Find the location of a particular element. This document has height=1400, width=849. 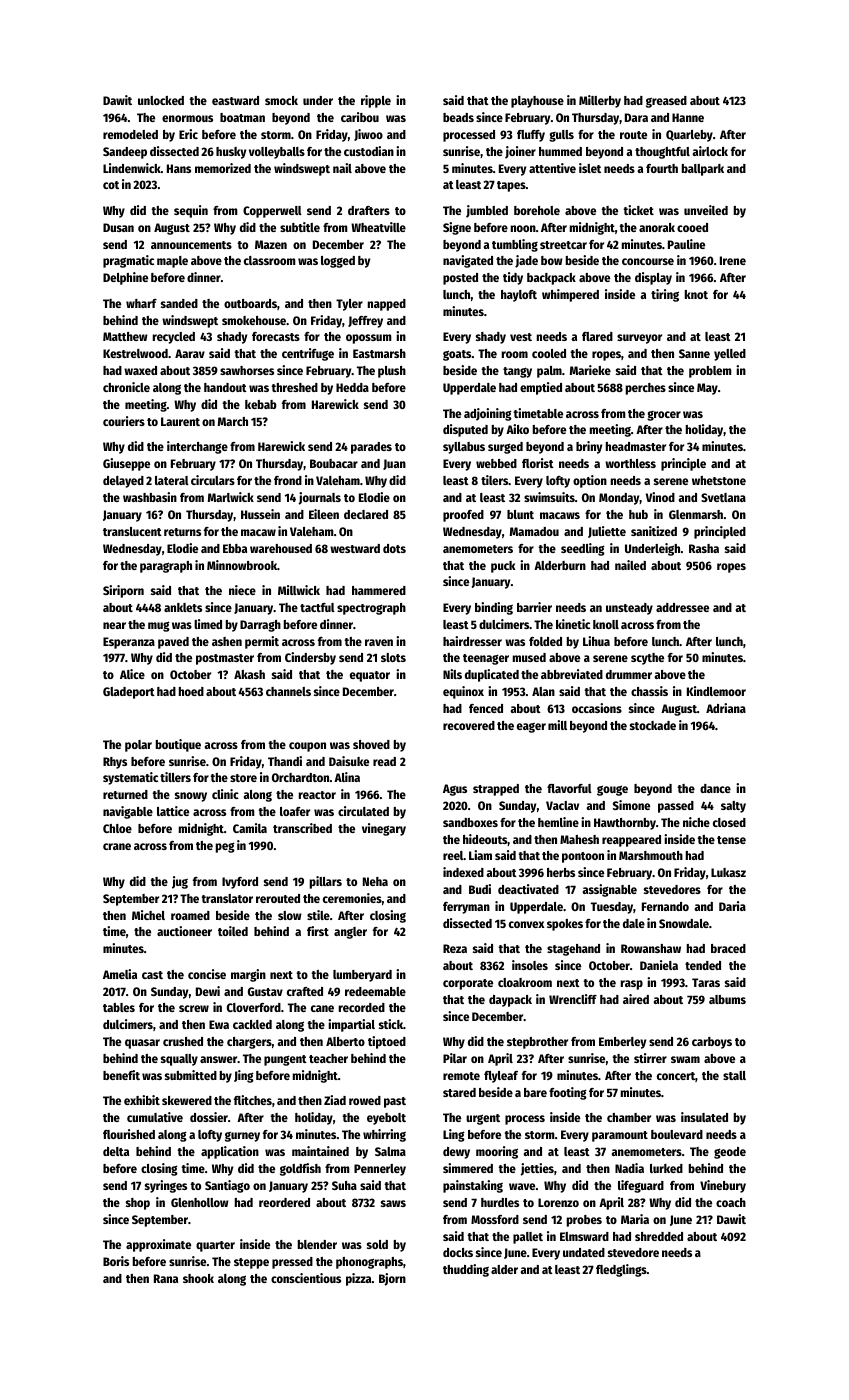

hammered is located at coordinates (379, 590).
